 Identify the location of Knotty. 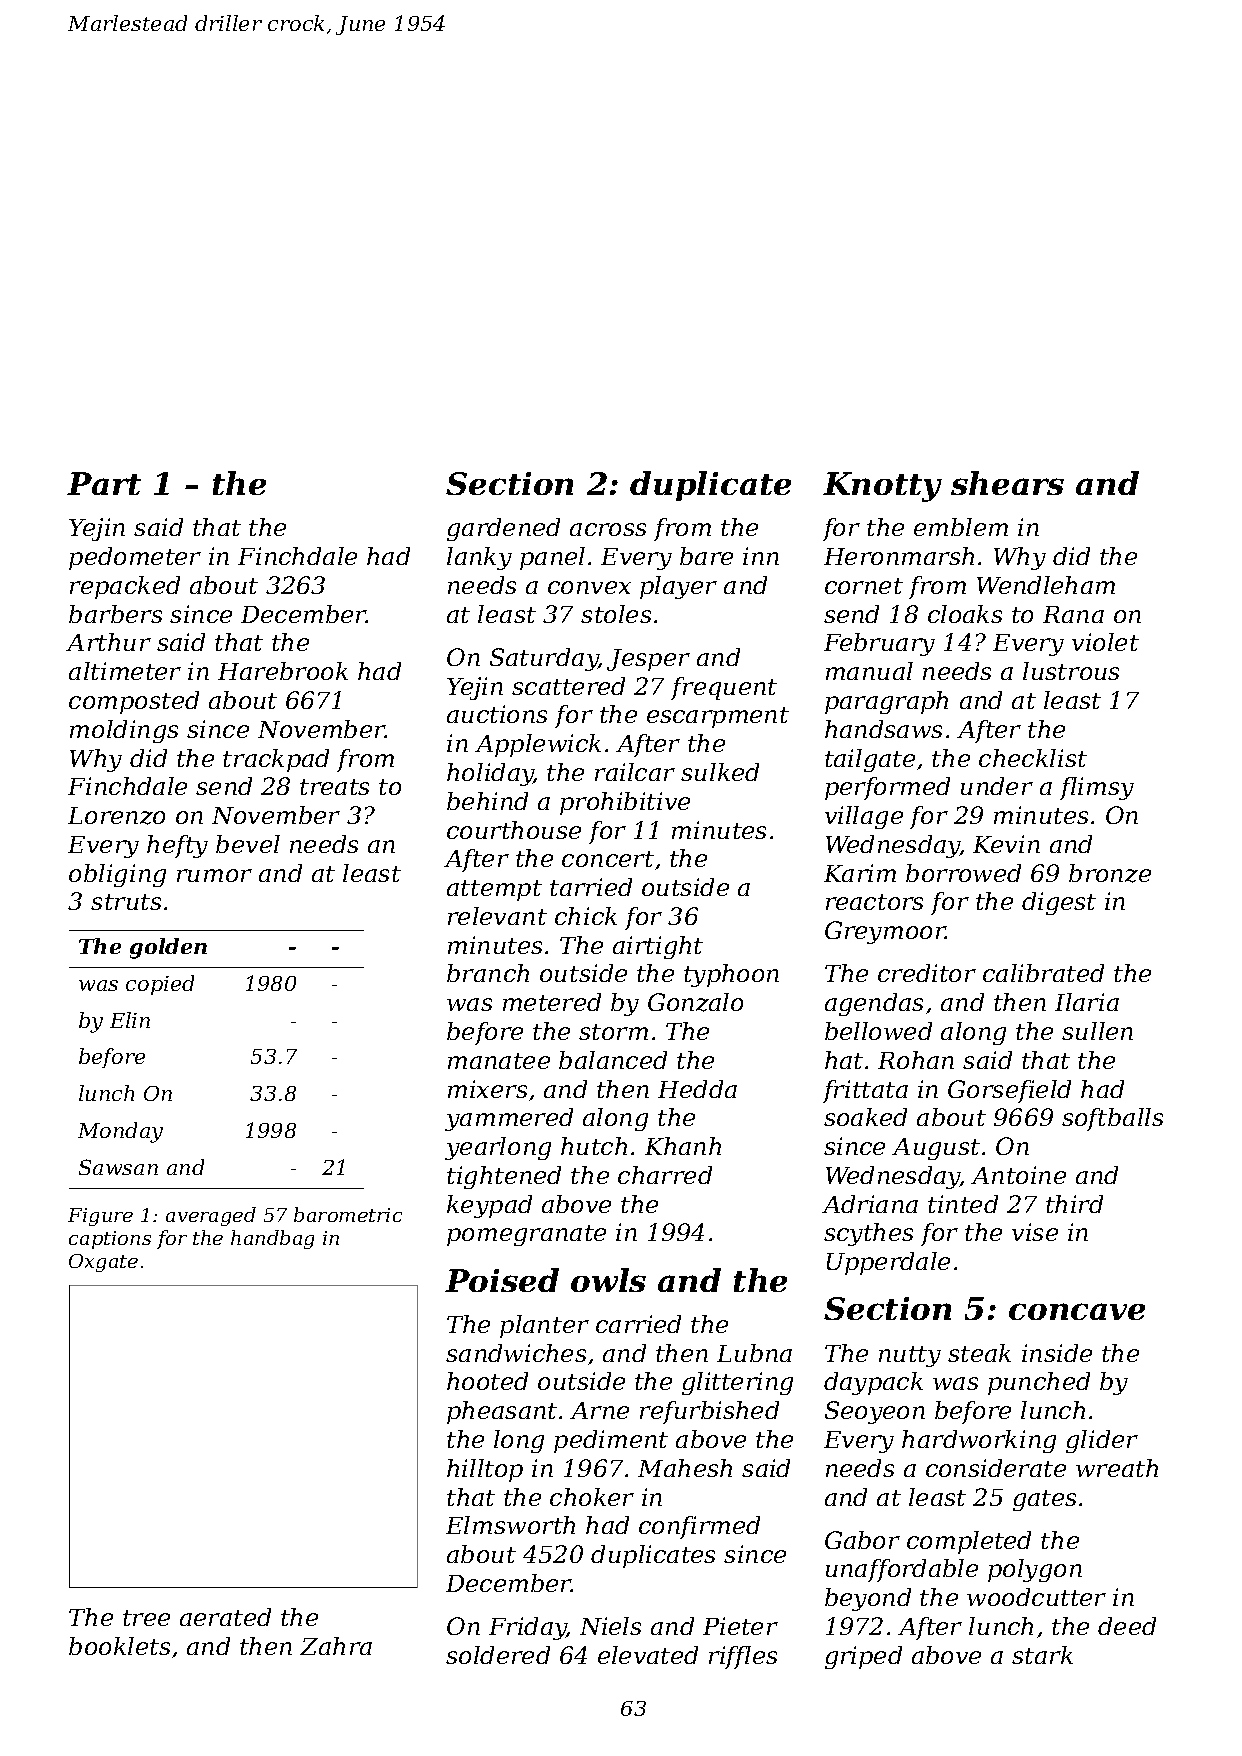
(882, 487).
